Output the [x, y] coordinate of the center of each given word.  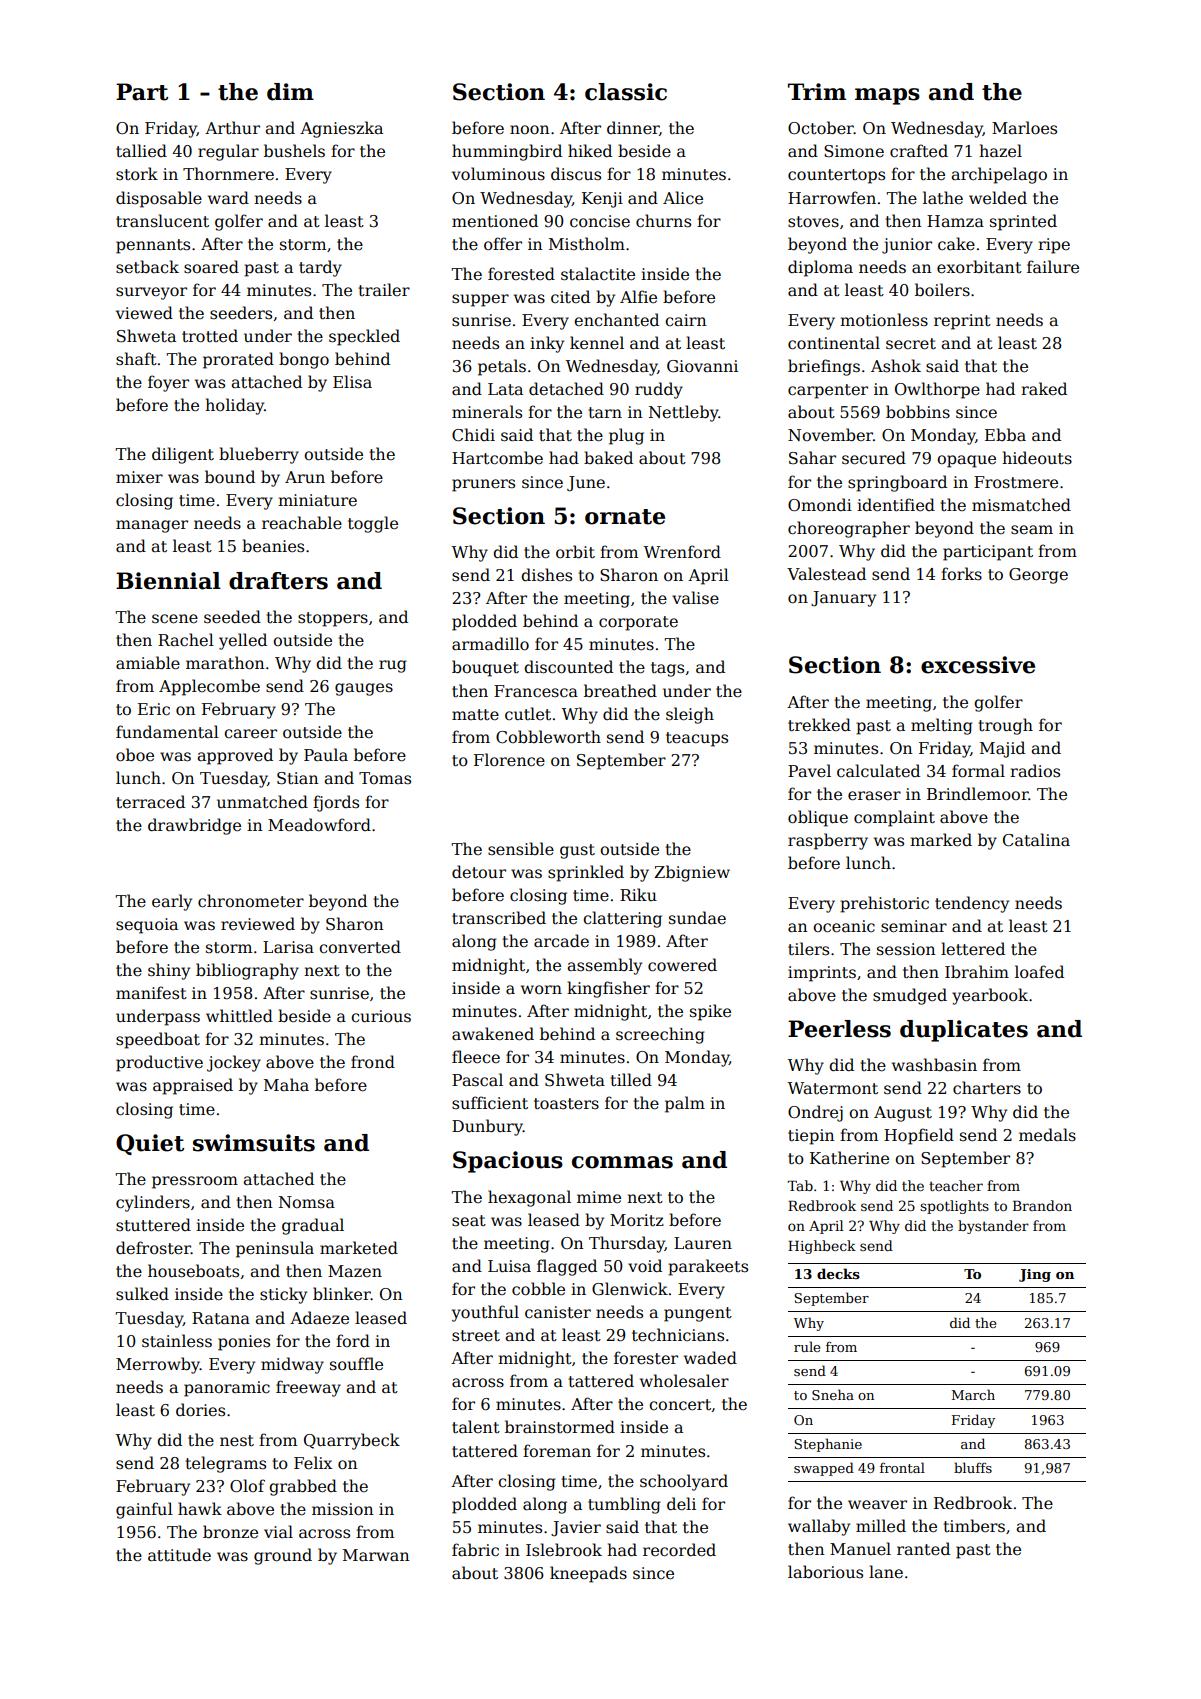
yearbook [990, 996]
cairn [686, 320]
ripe [1054, 246]
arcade [561, 941]
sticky [283, 1295]
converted [360, 947]
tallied [141, 151]
